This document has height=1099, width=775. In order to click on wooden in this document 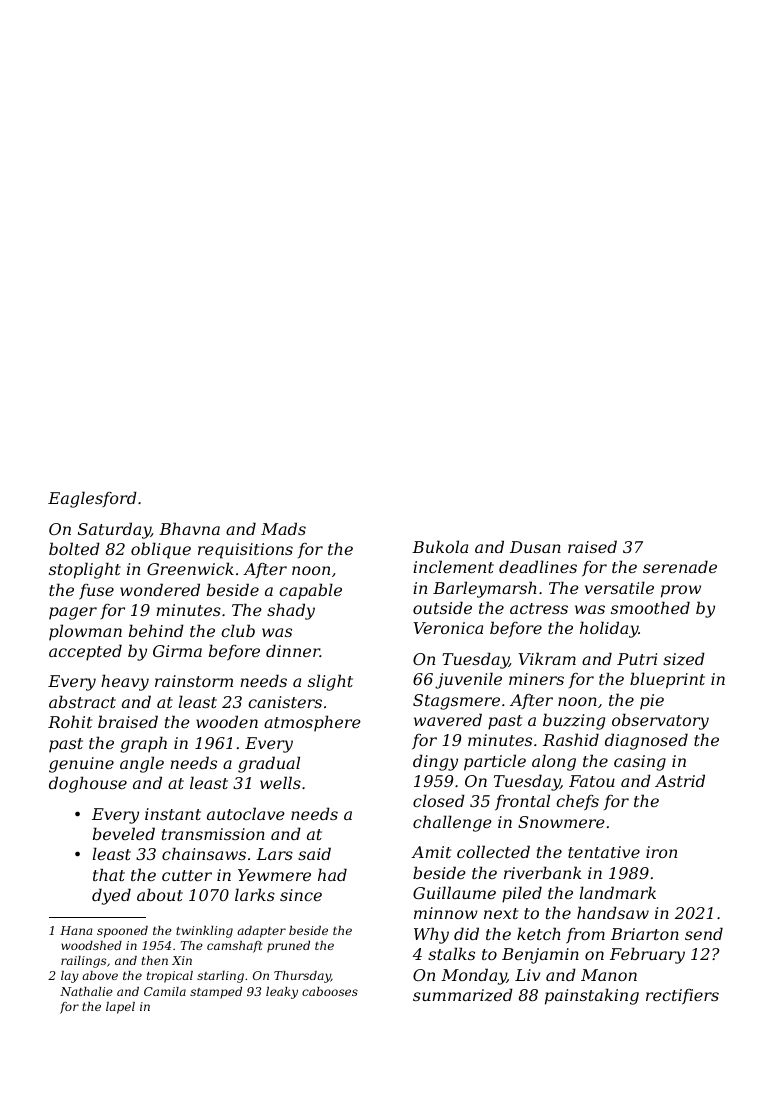, I will do `click(227, 721)`.
